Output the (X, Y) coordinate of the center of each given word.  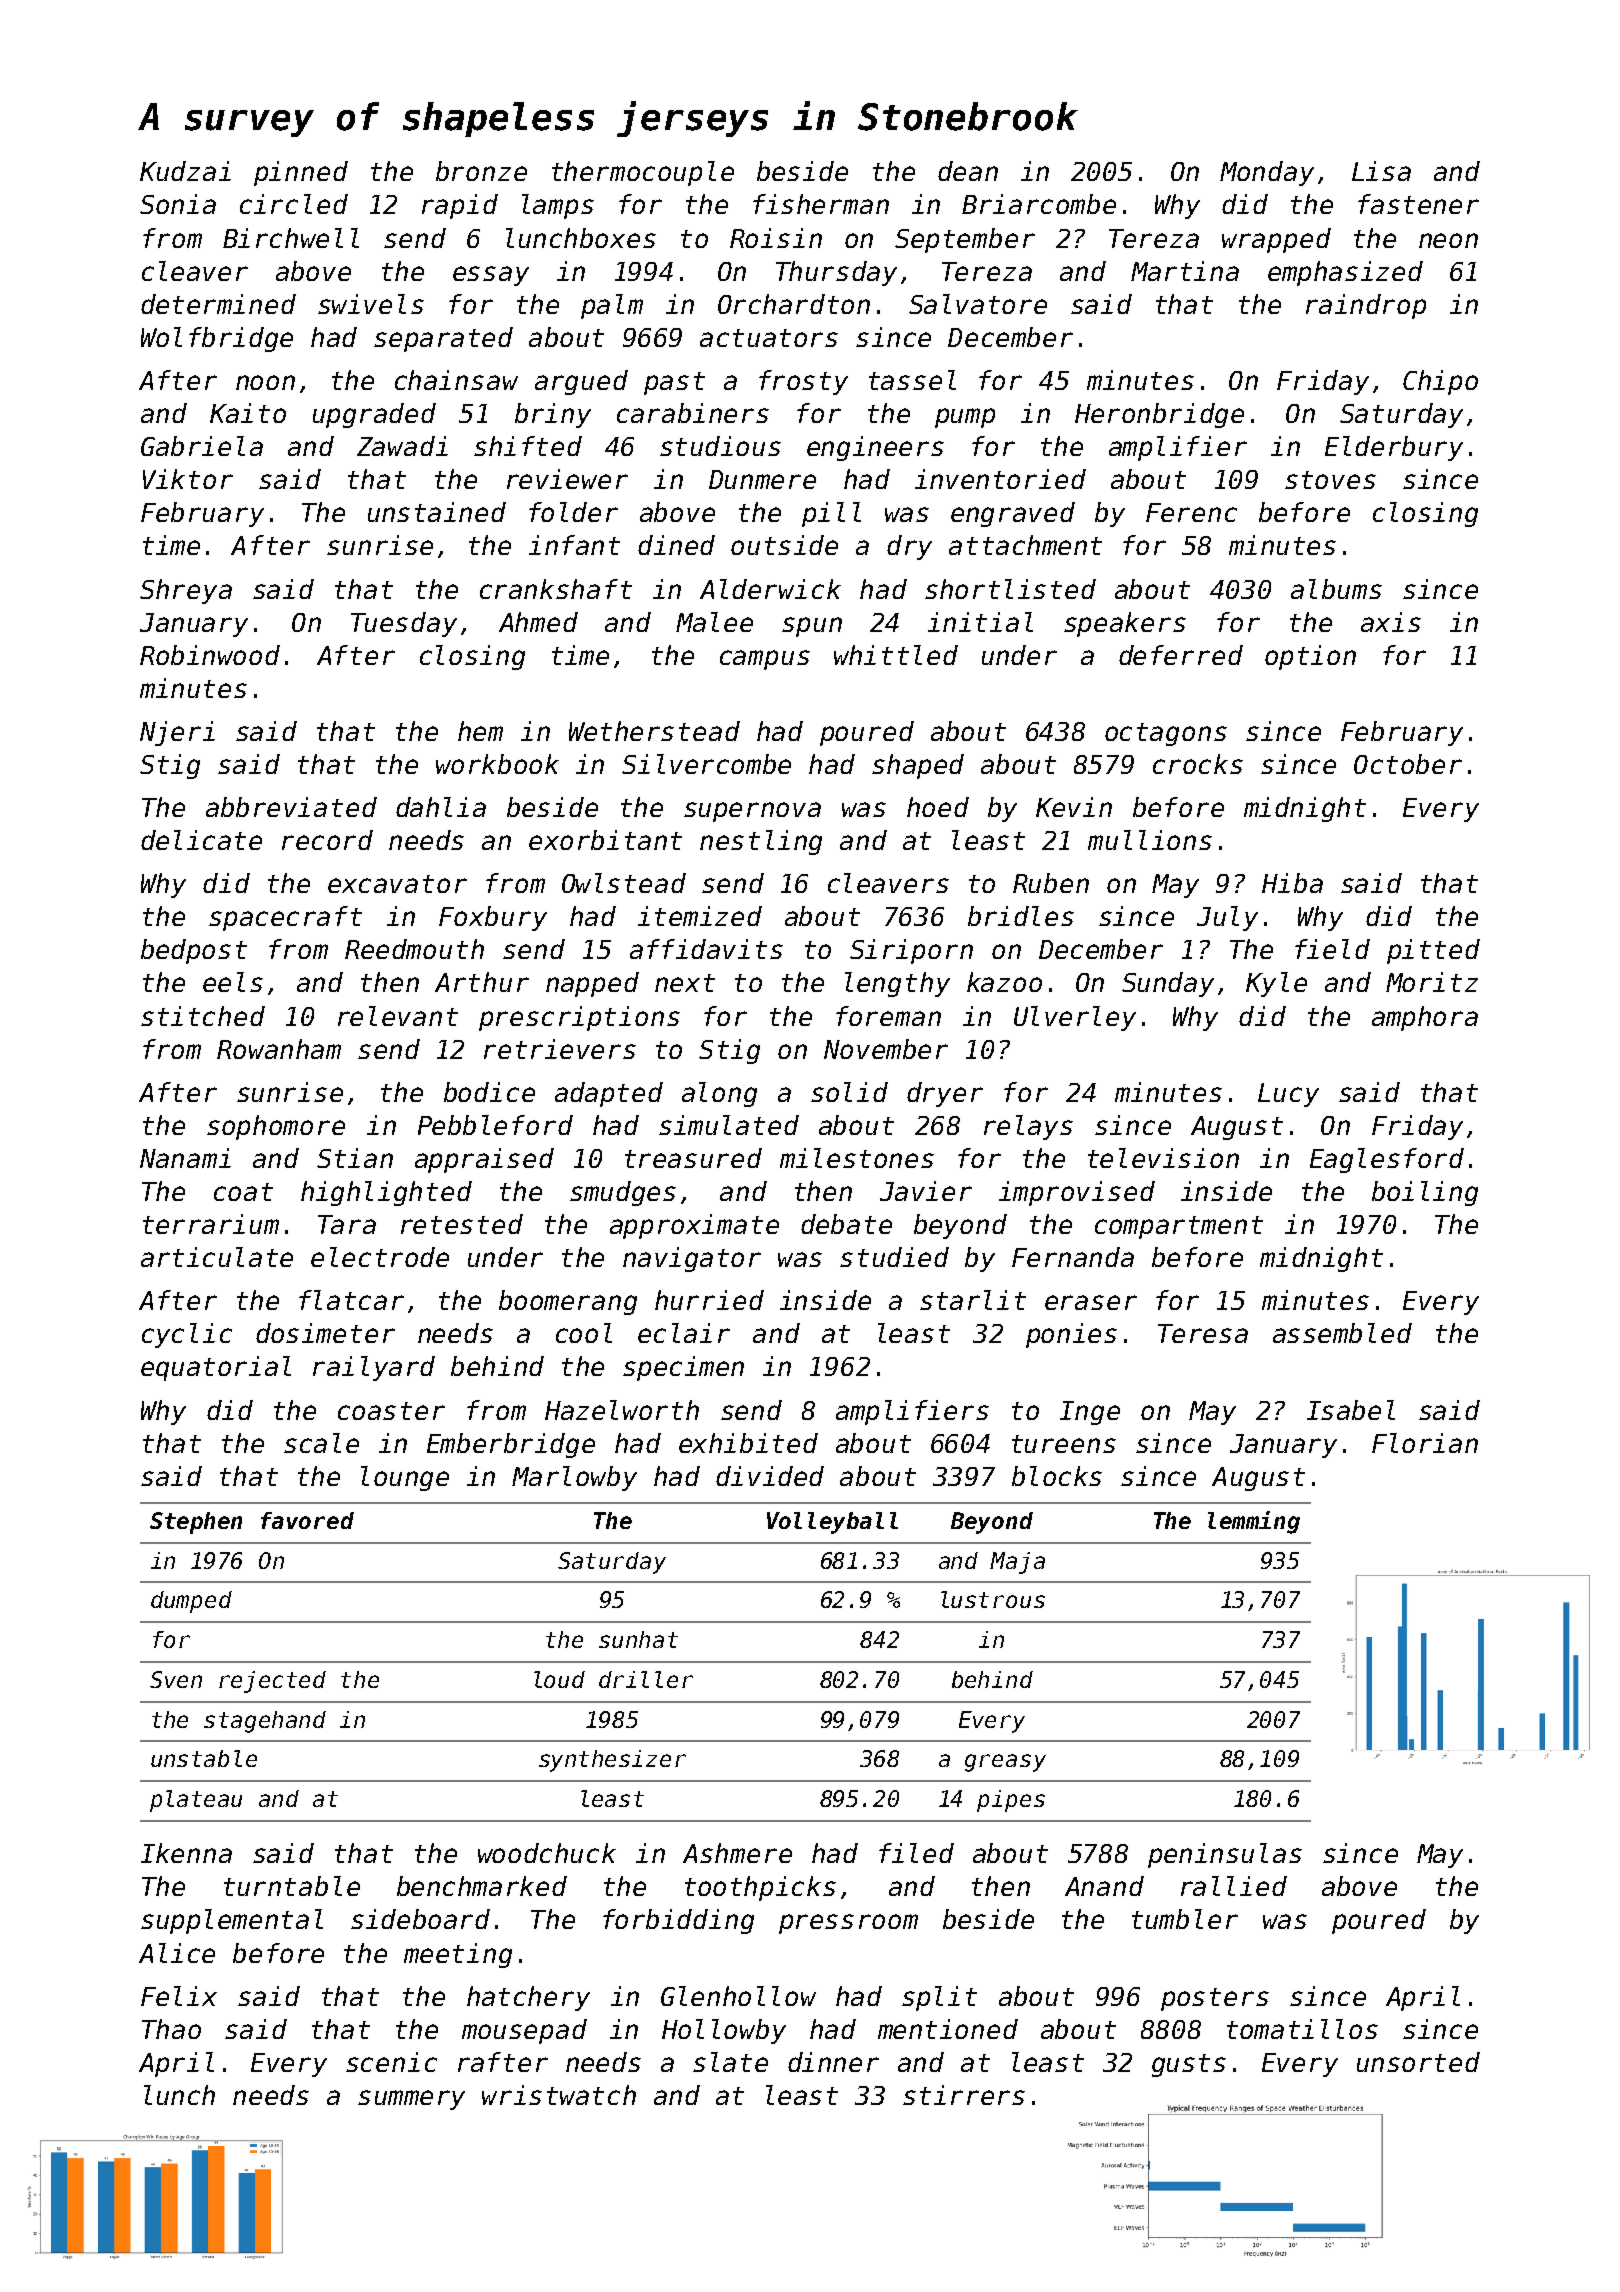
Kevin (1074, 807)
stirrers (964, 2095)
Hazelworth (622, 1410)
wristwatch (559, 2095)
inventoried (1000, 479)
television (1163, 1158)
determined (218, 304)
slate (730, 2062)
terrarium (211, 1224)
